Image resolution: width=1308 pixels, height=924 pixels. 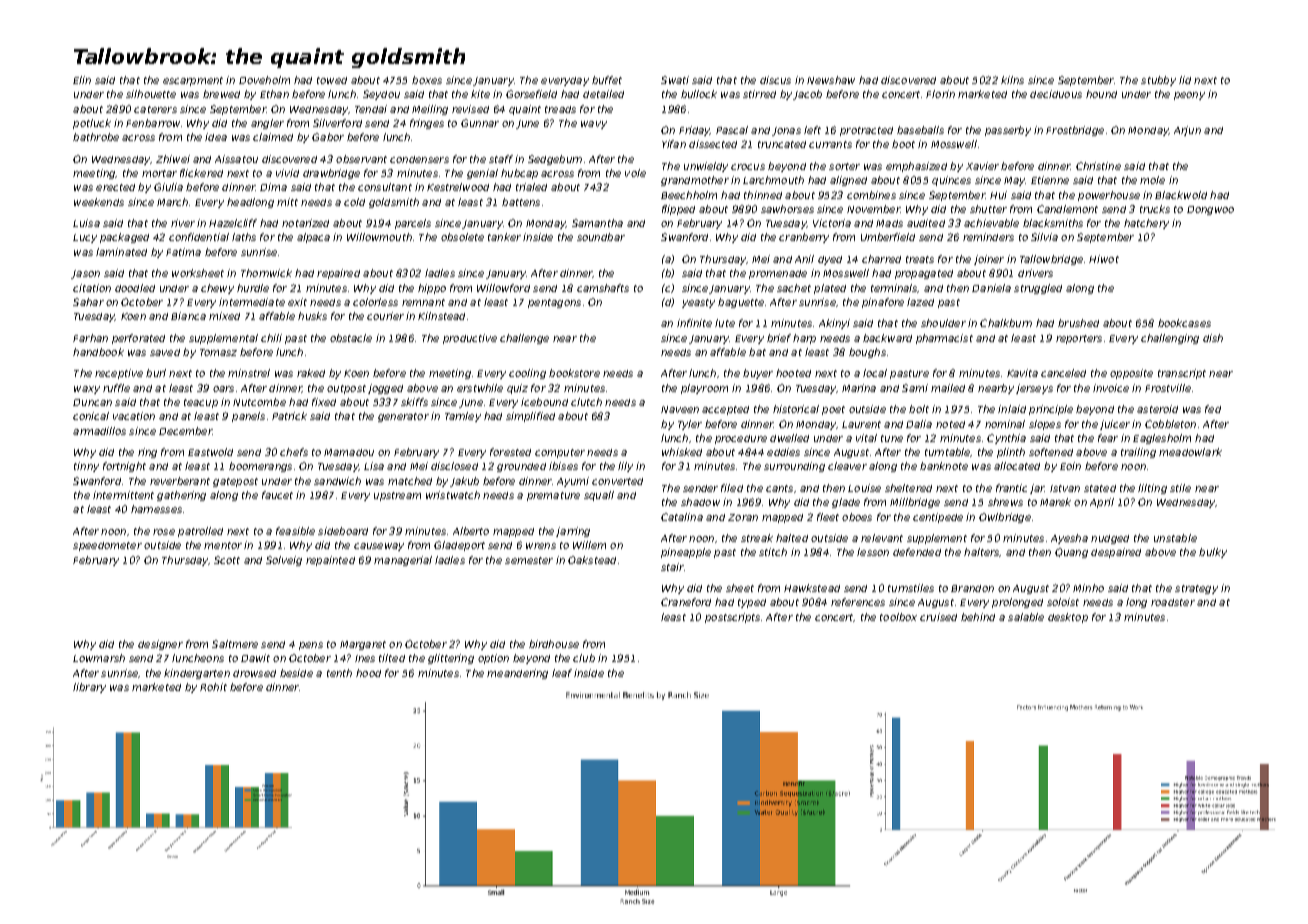 I want to click on speedometer, so click(x=107, y=546).
